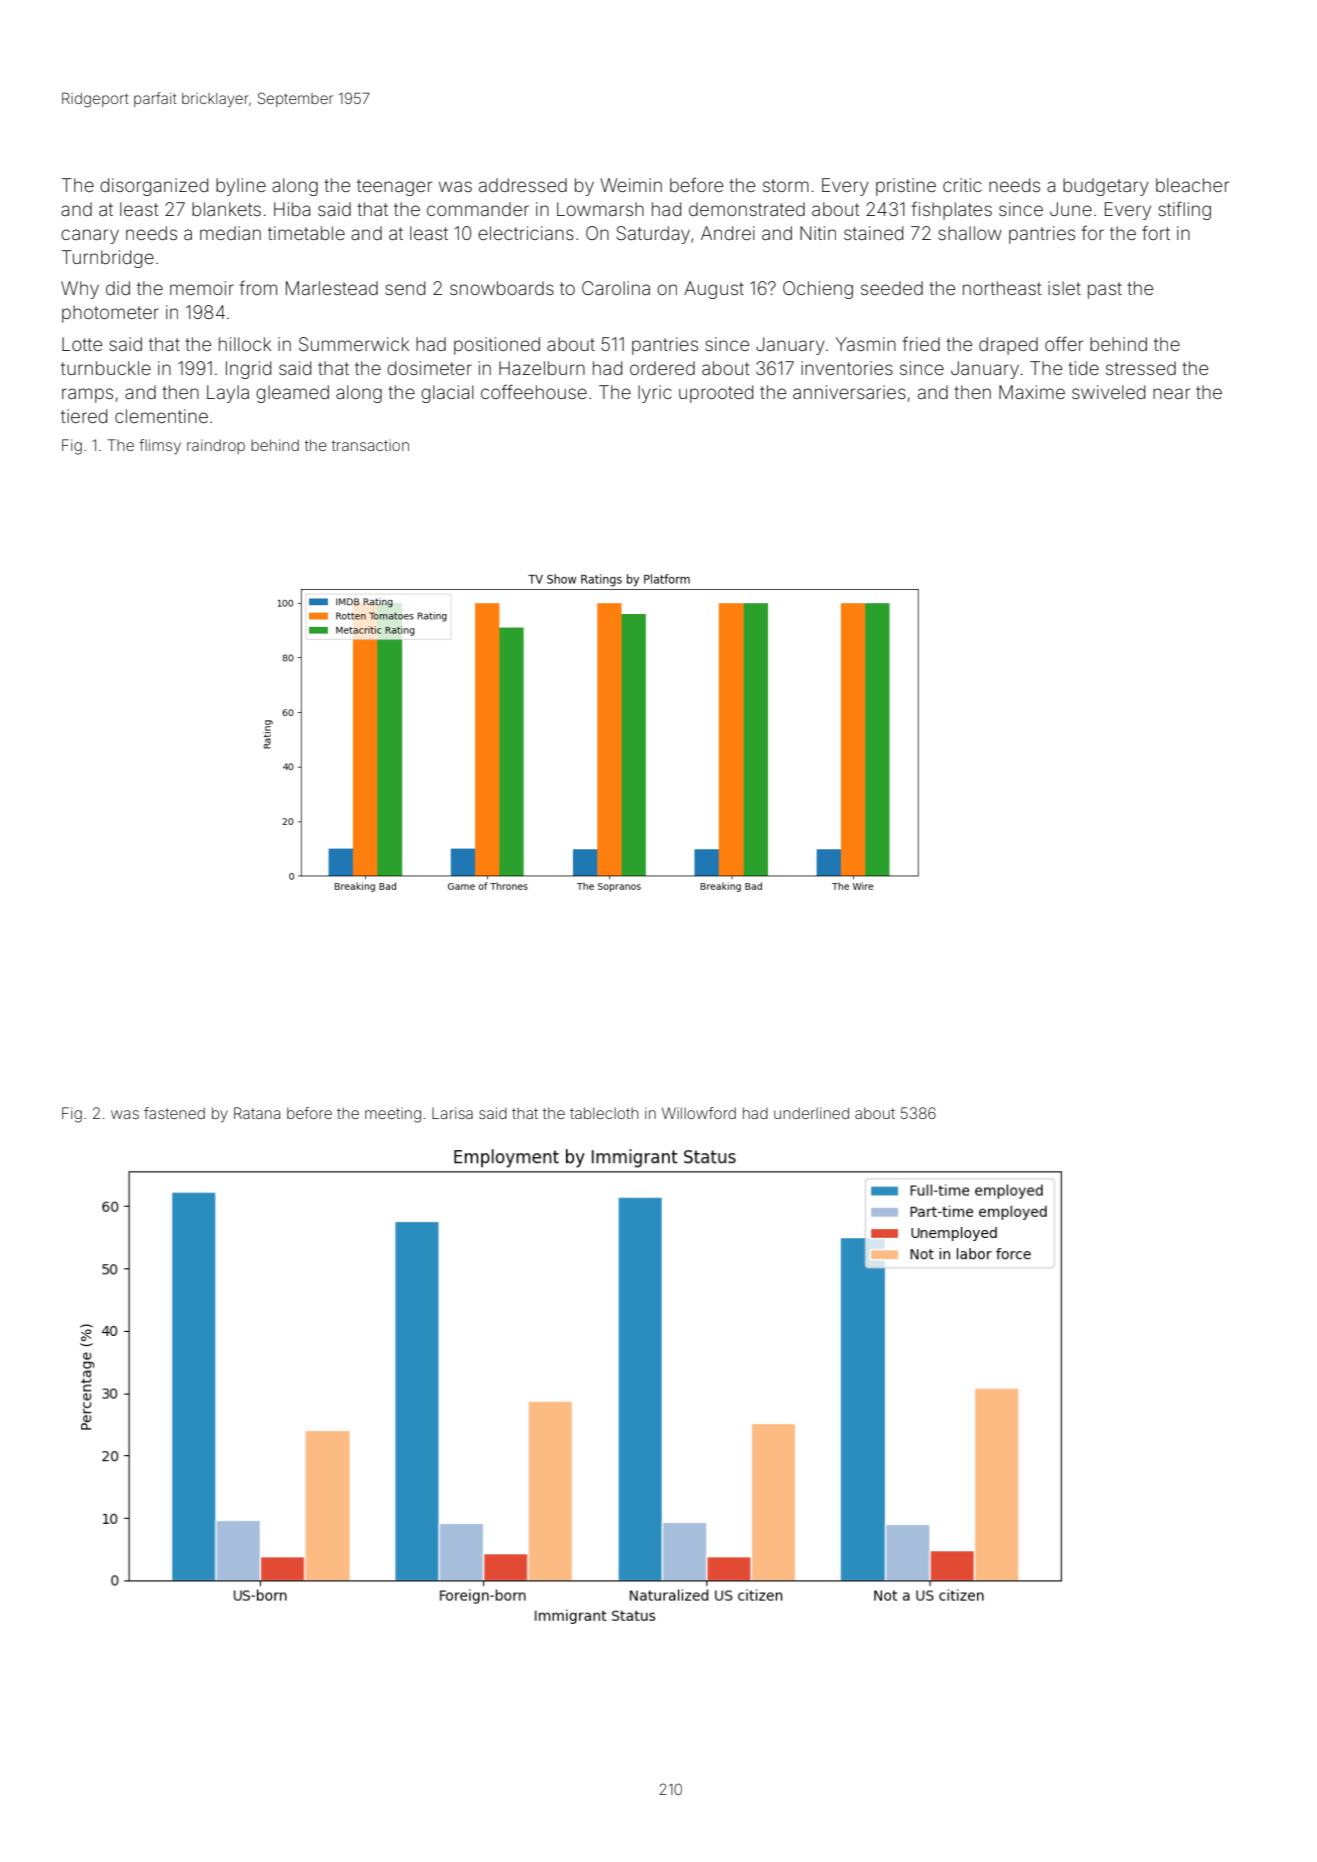  What do you see at coordinates (1106, 187) in the screenshot?
I see `budgetary` at bounding box center [1106, 187].
